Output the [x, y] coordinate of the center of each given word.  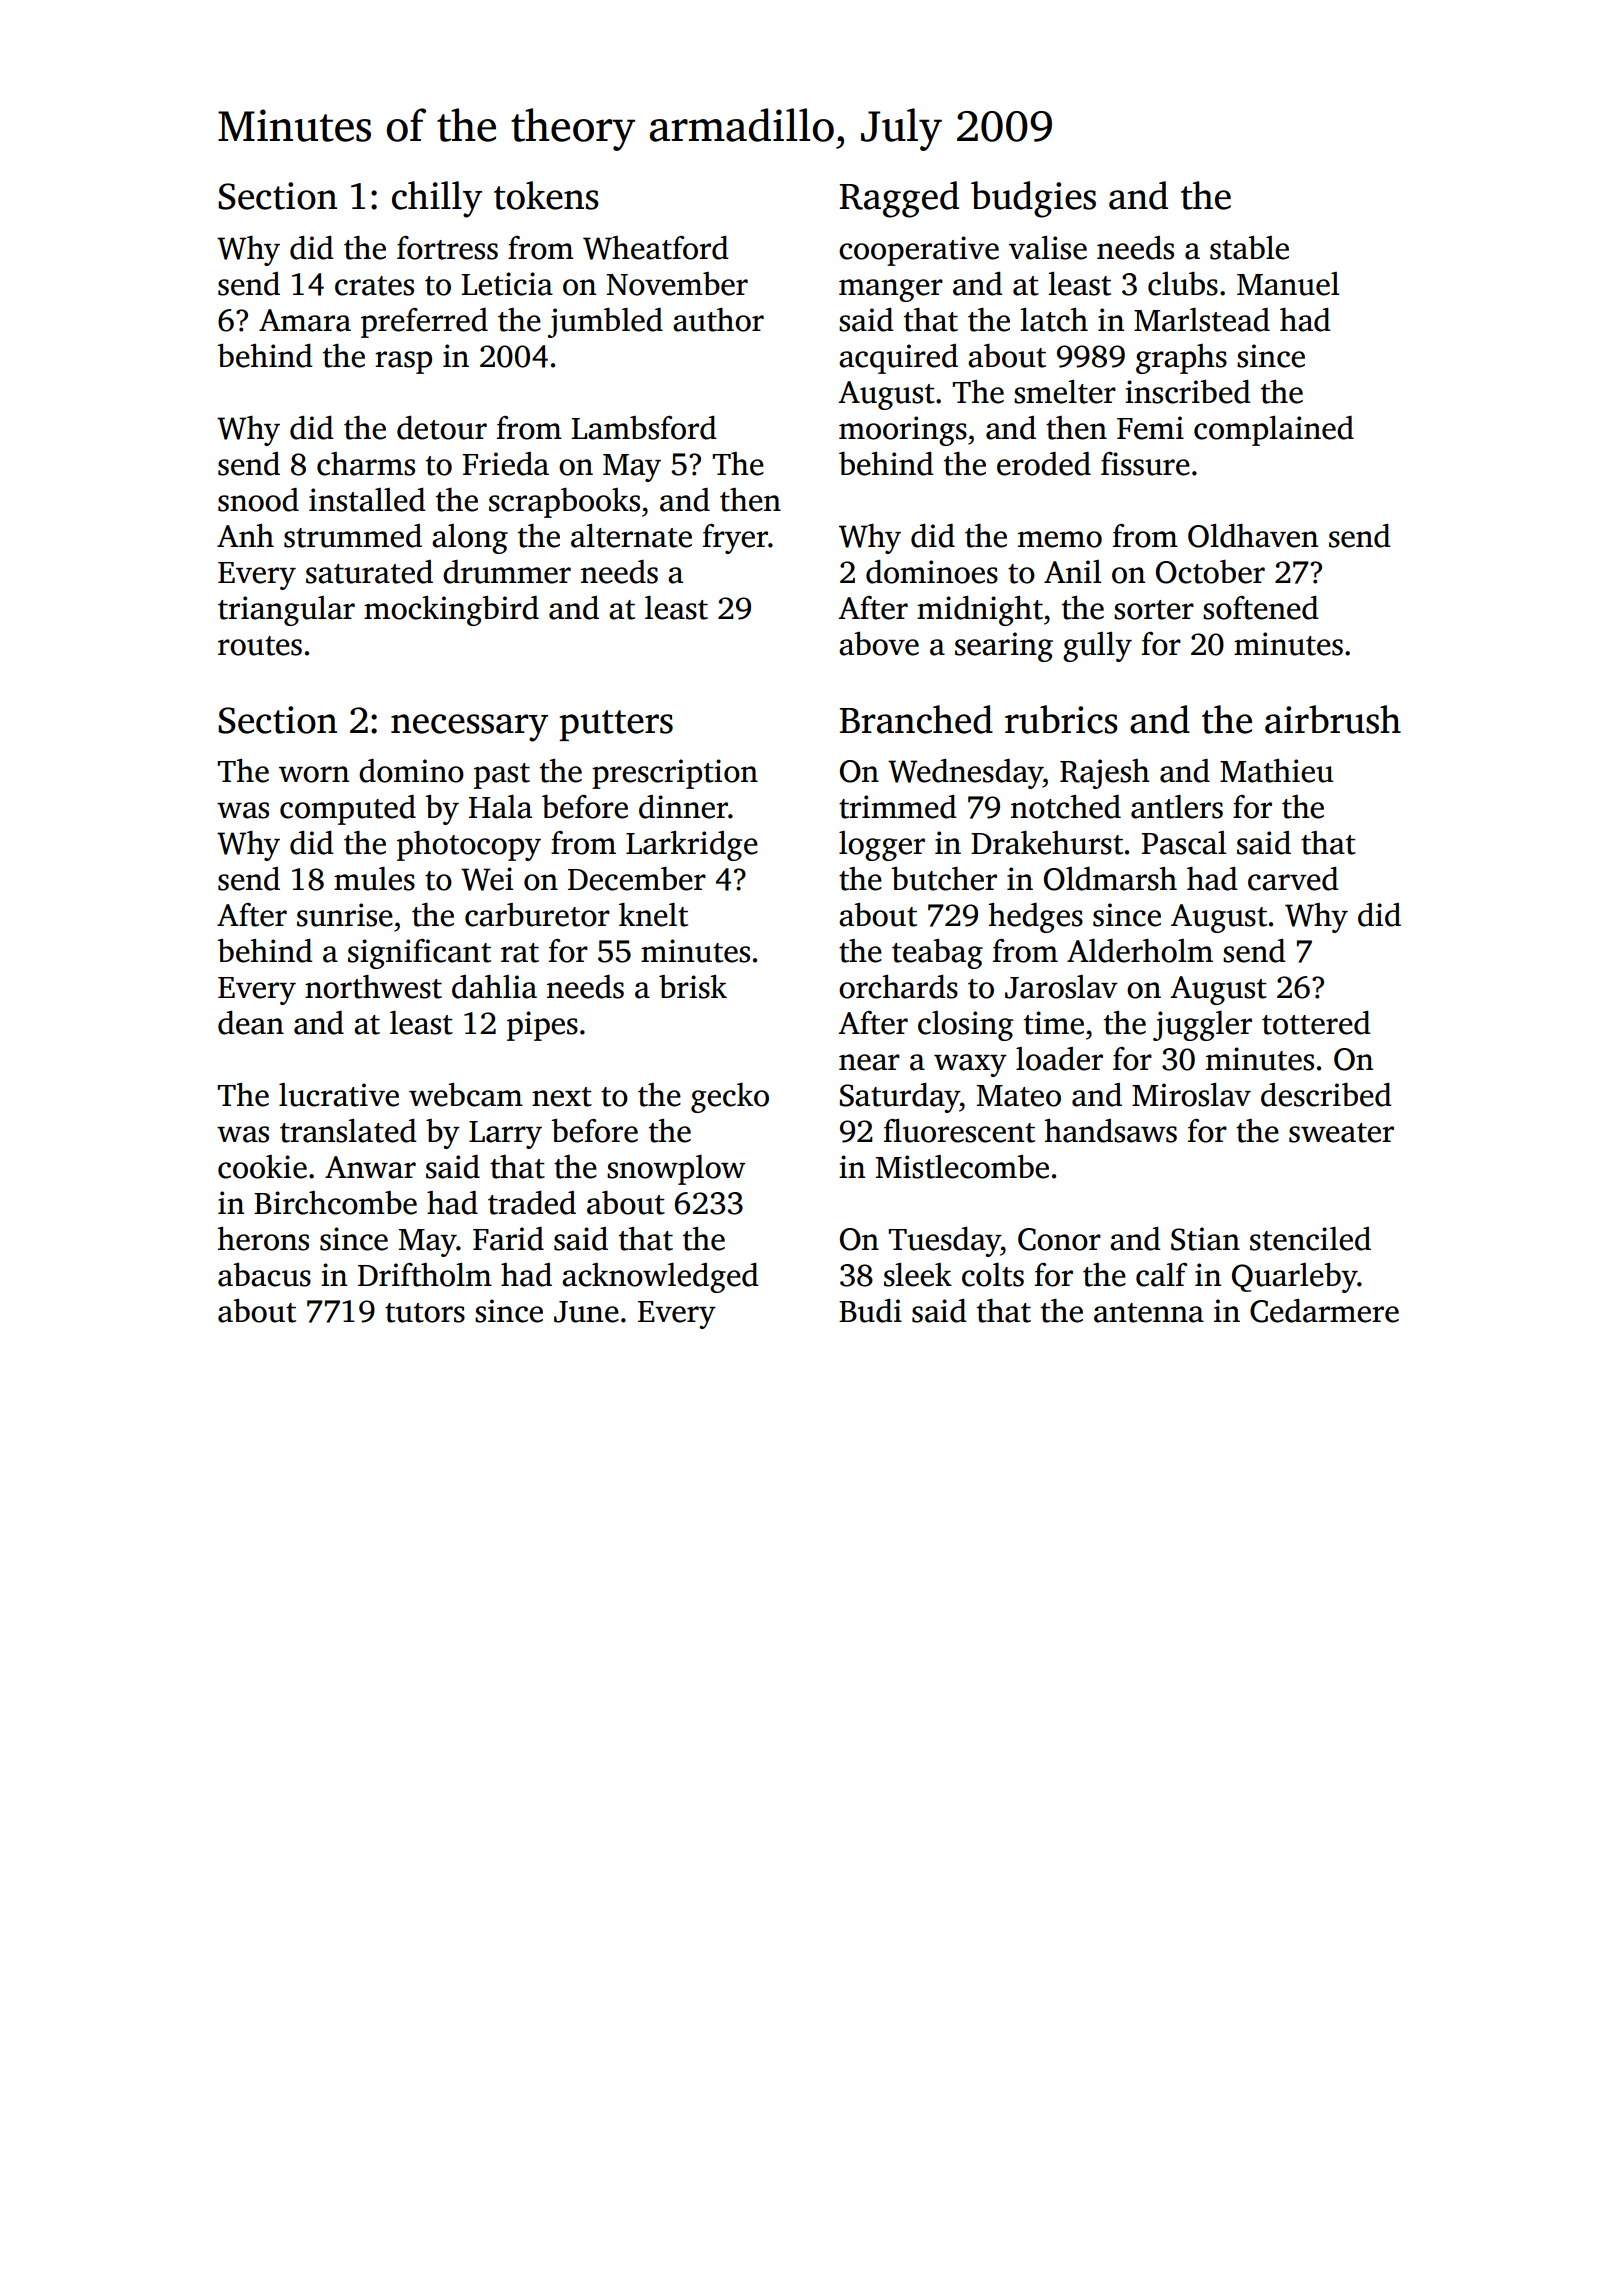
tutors [425, 1313]
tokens [546, 195]
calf [1161, 1275]
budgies [1033, 199]
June [586, 1312]
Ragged [899, 199]
